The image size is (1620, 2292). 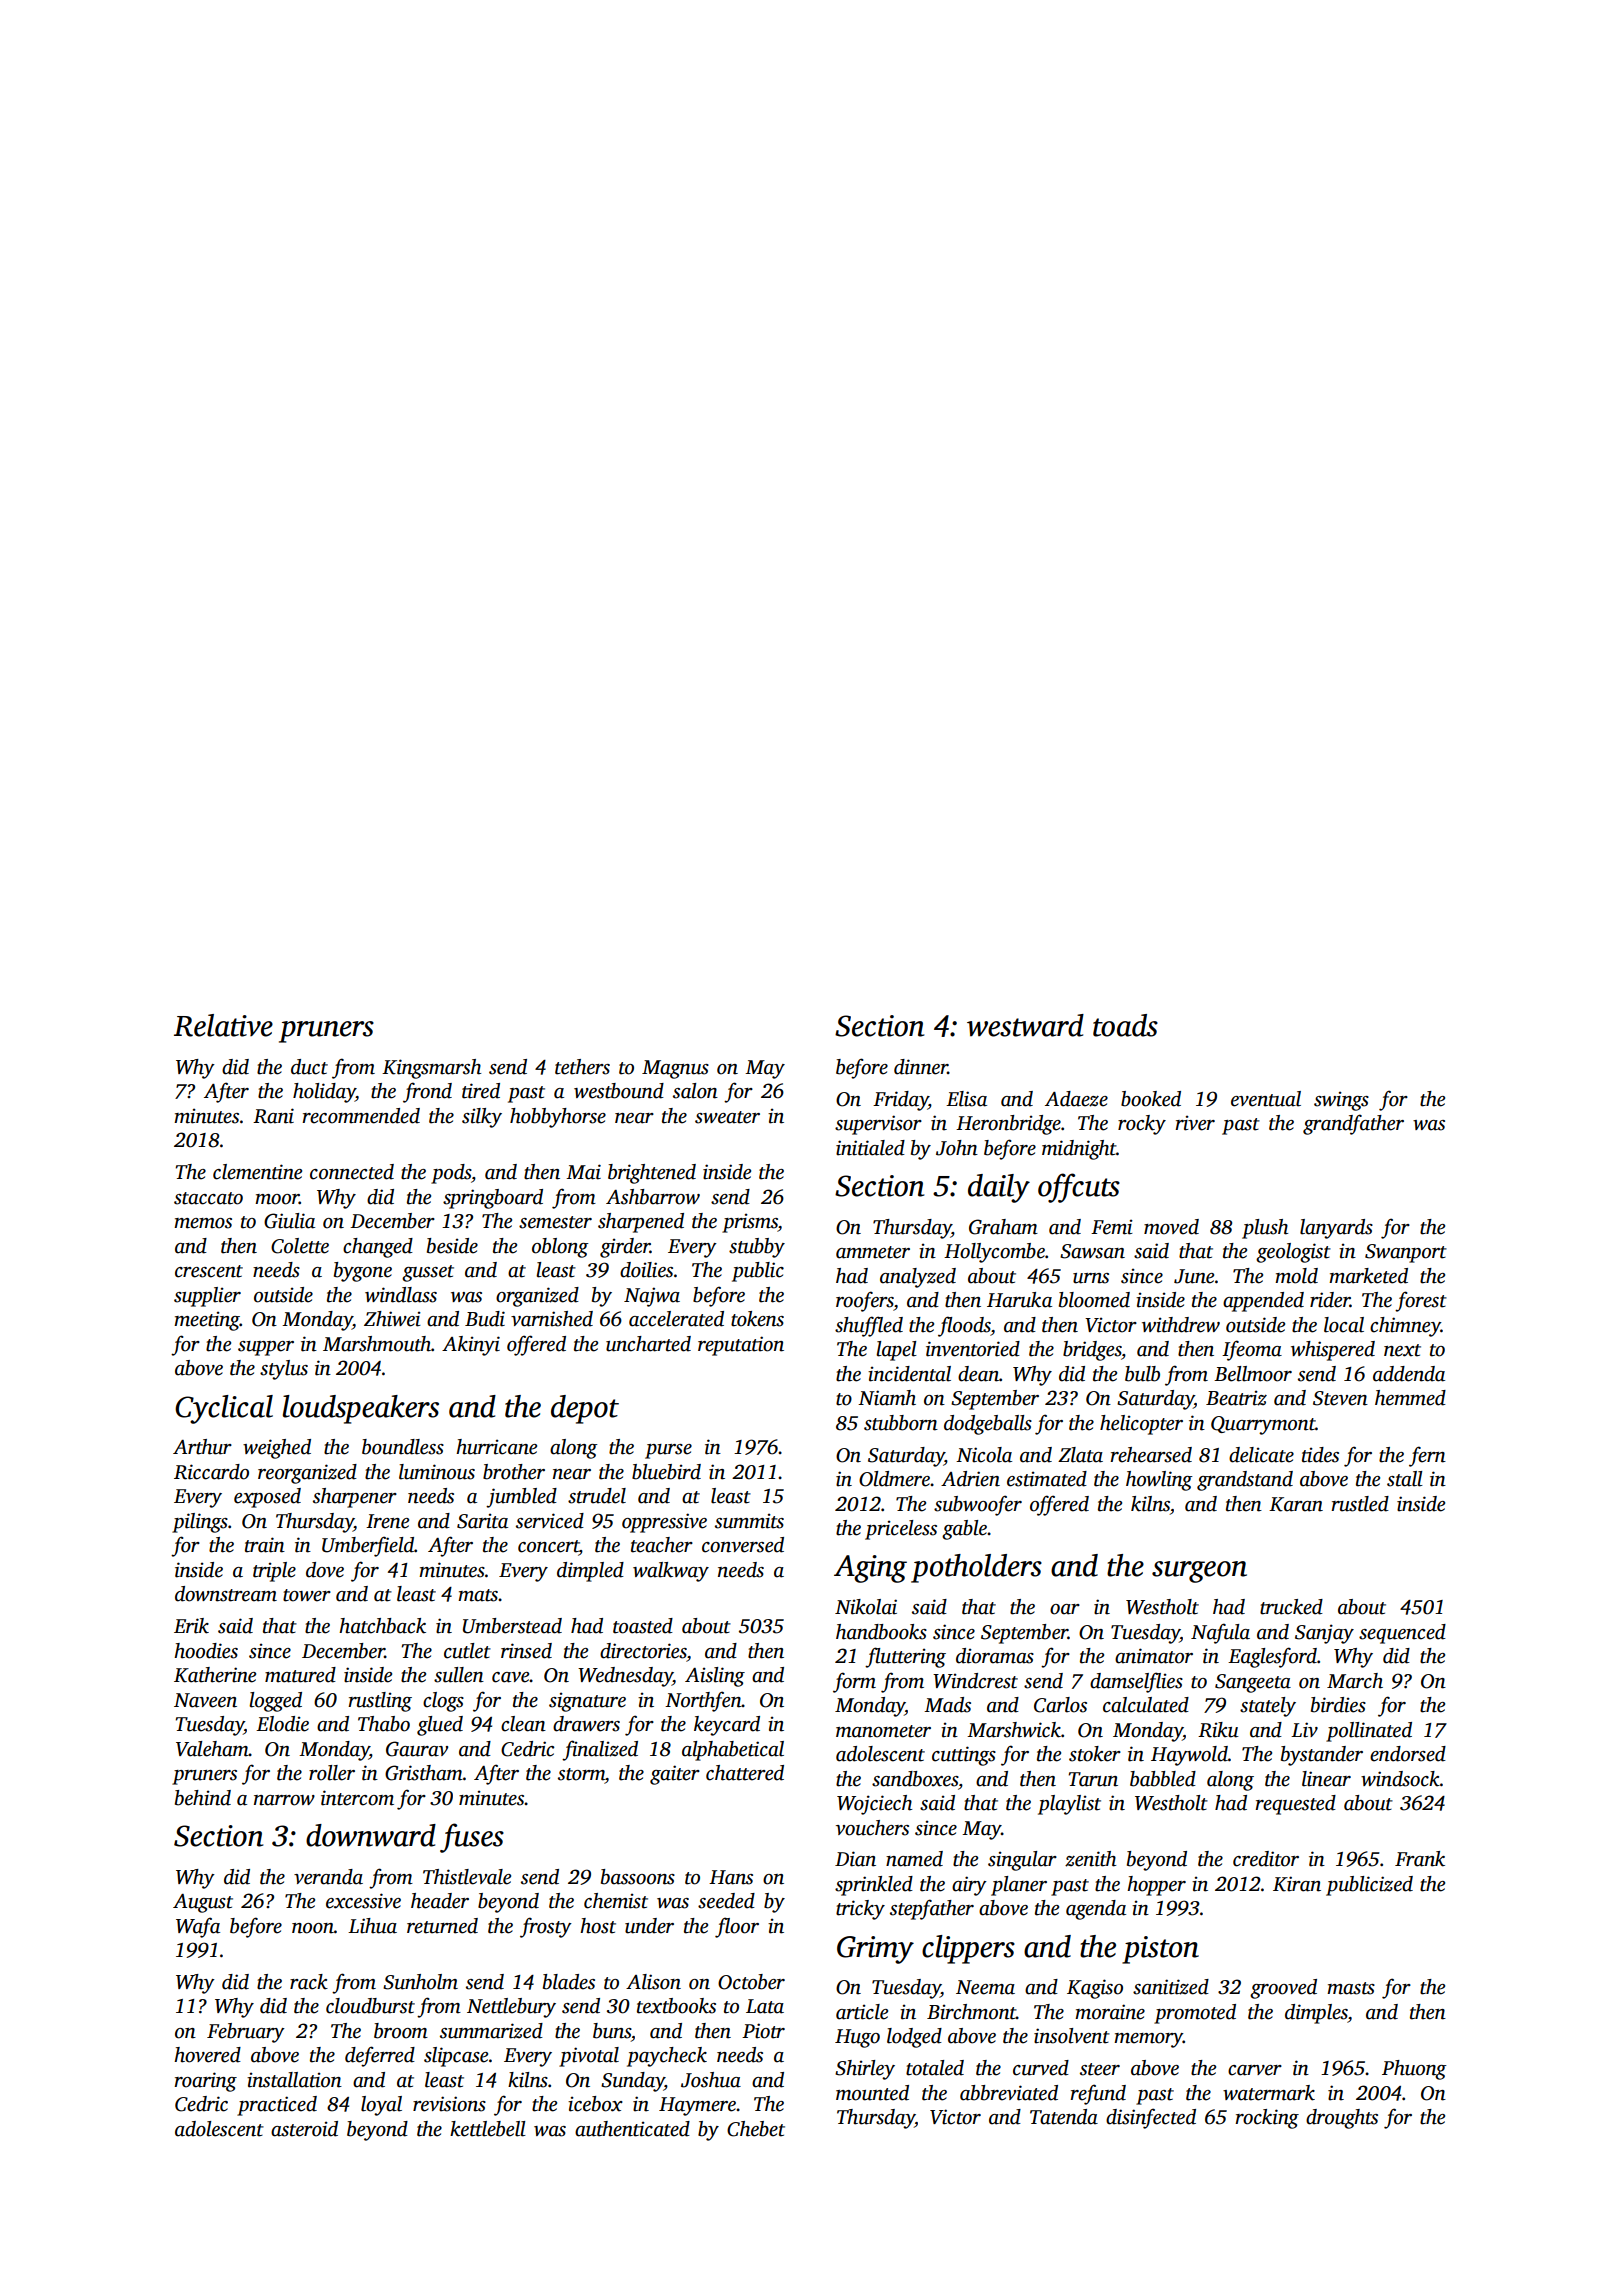 I want to click on deferred, so click(x=380, y=2056).
